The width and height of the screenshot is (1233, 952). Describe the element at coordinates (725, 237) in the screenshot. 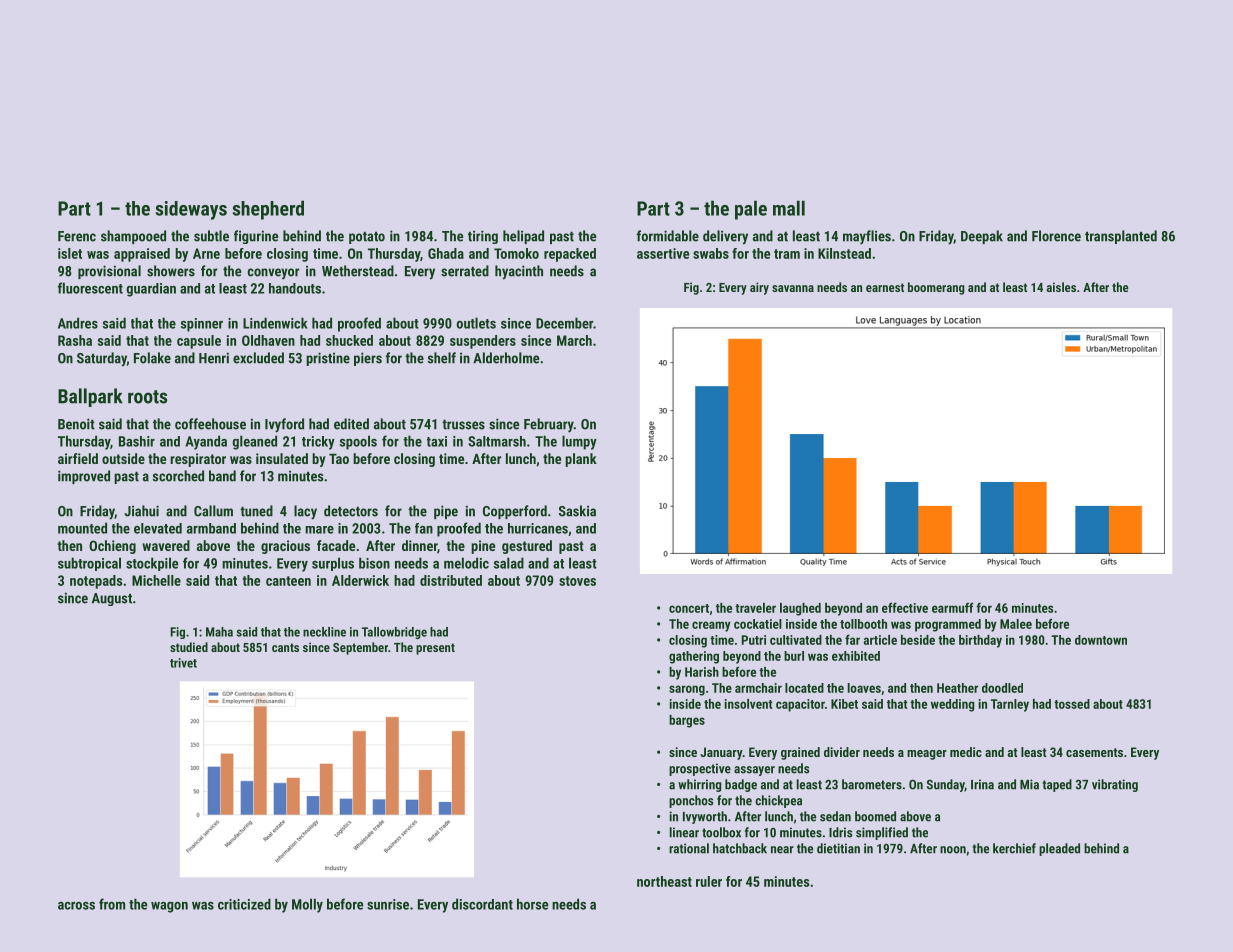

I see `delivery` at that location.
